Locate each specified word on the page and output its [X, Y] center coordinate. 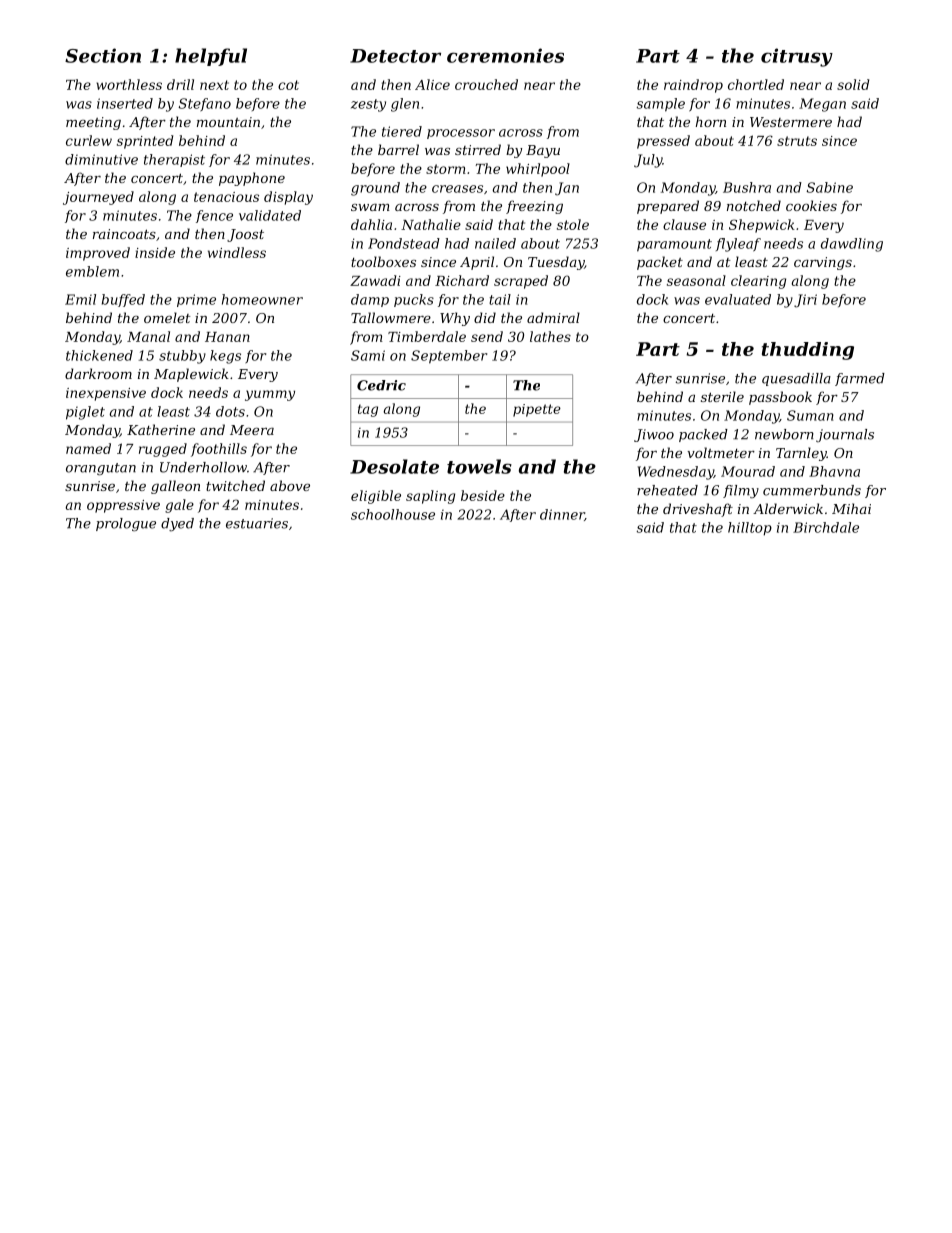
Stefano [204, 104]
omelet [167, 317]
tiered [402, 131]
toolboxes [383, 261]
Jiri [805, 301]
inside [155, 252]
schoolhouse [393, 514]
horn [711, 121]
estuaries [257, 523]
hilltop [750, 529]
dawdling [852, 245]
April [477, 263]
